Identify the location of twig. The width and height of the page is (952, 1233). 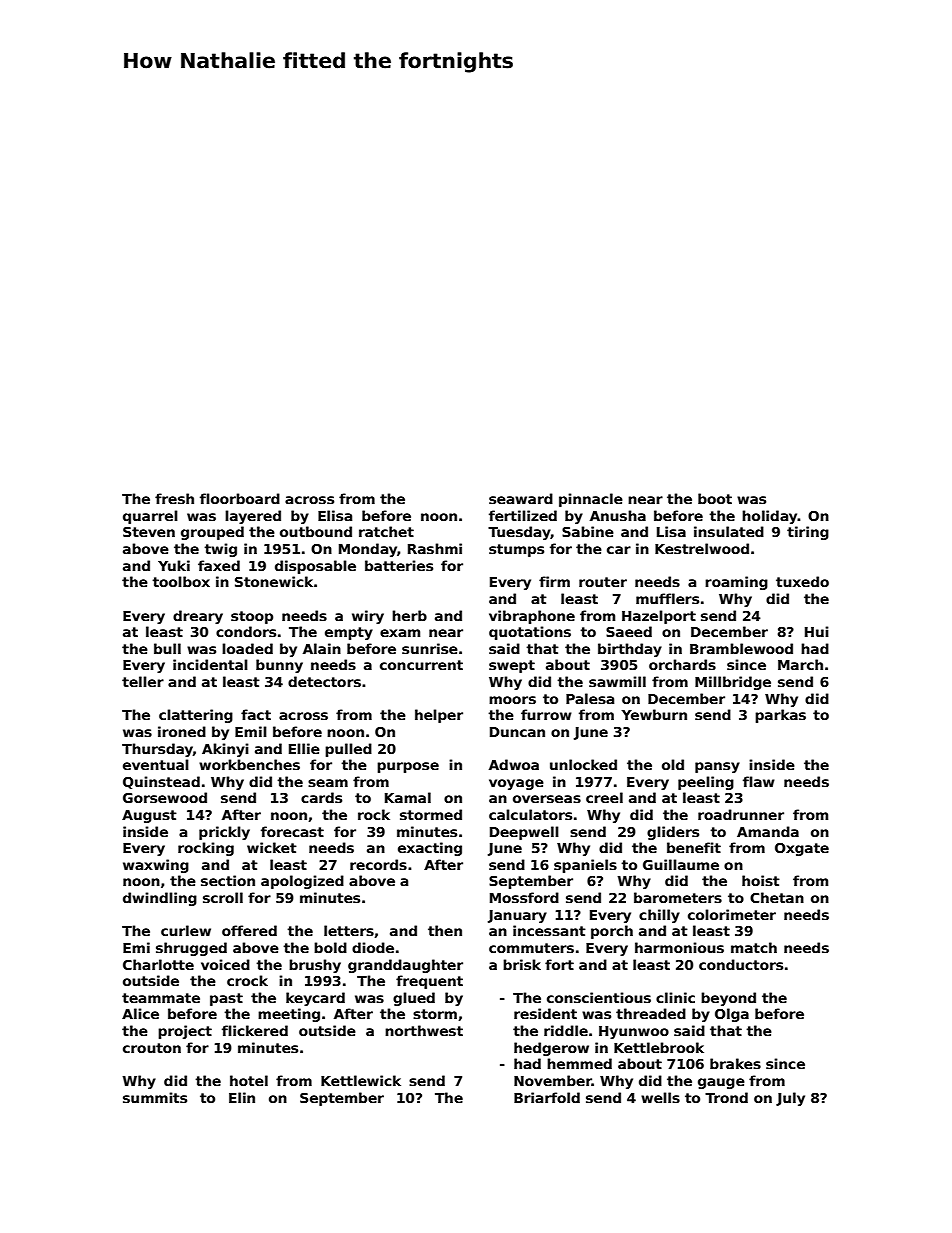
(220, 550).
